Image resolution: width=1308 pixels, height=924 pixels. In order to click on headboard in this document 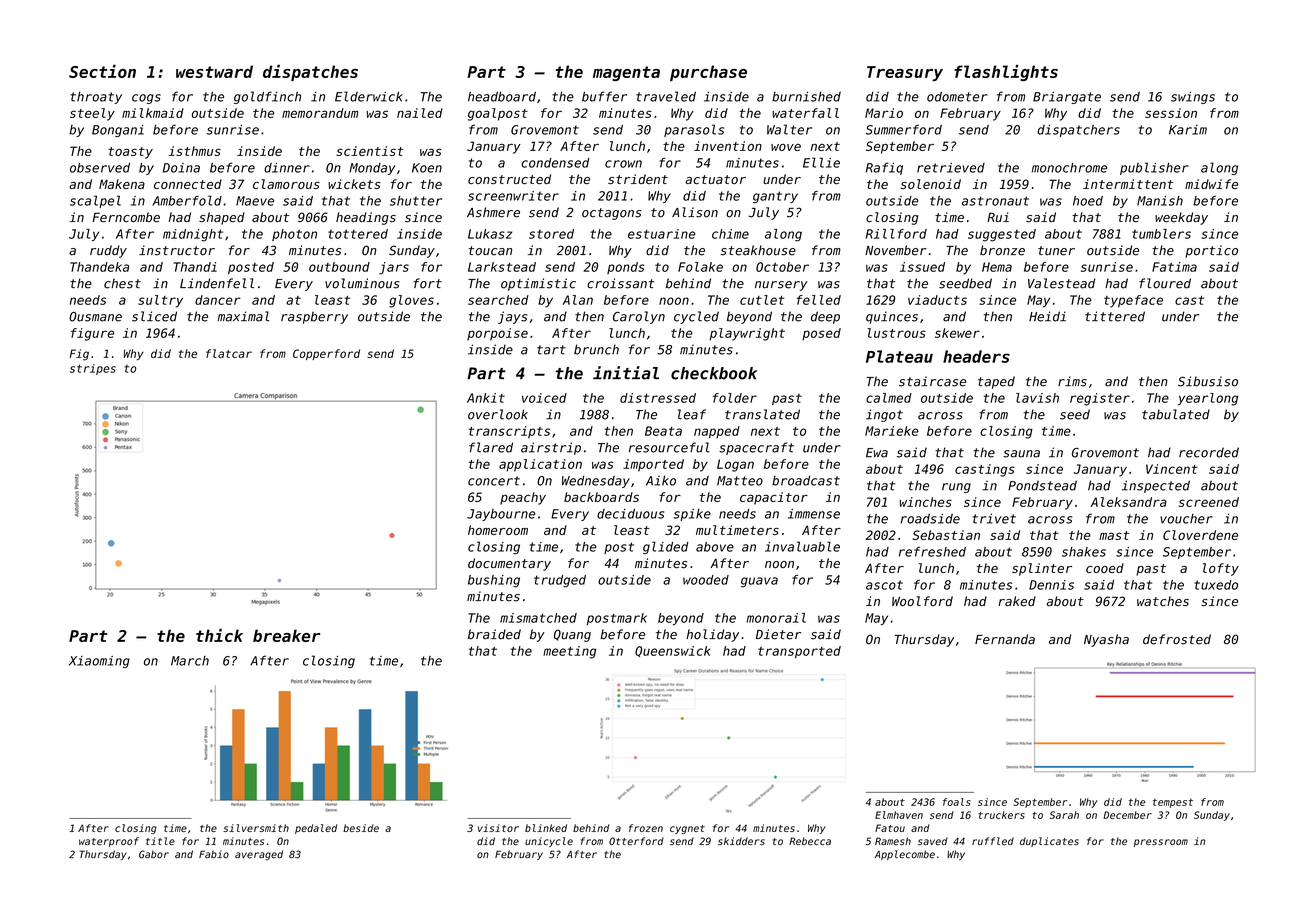, I will do `click(502, 96)`.
